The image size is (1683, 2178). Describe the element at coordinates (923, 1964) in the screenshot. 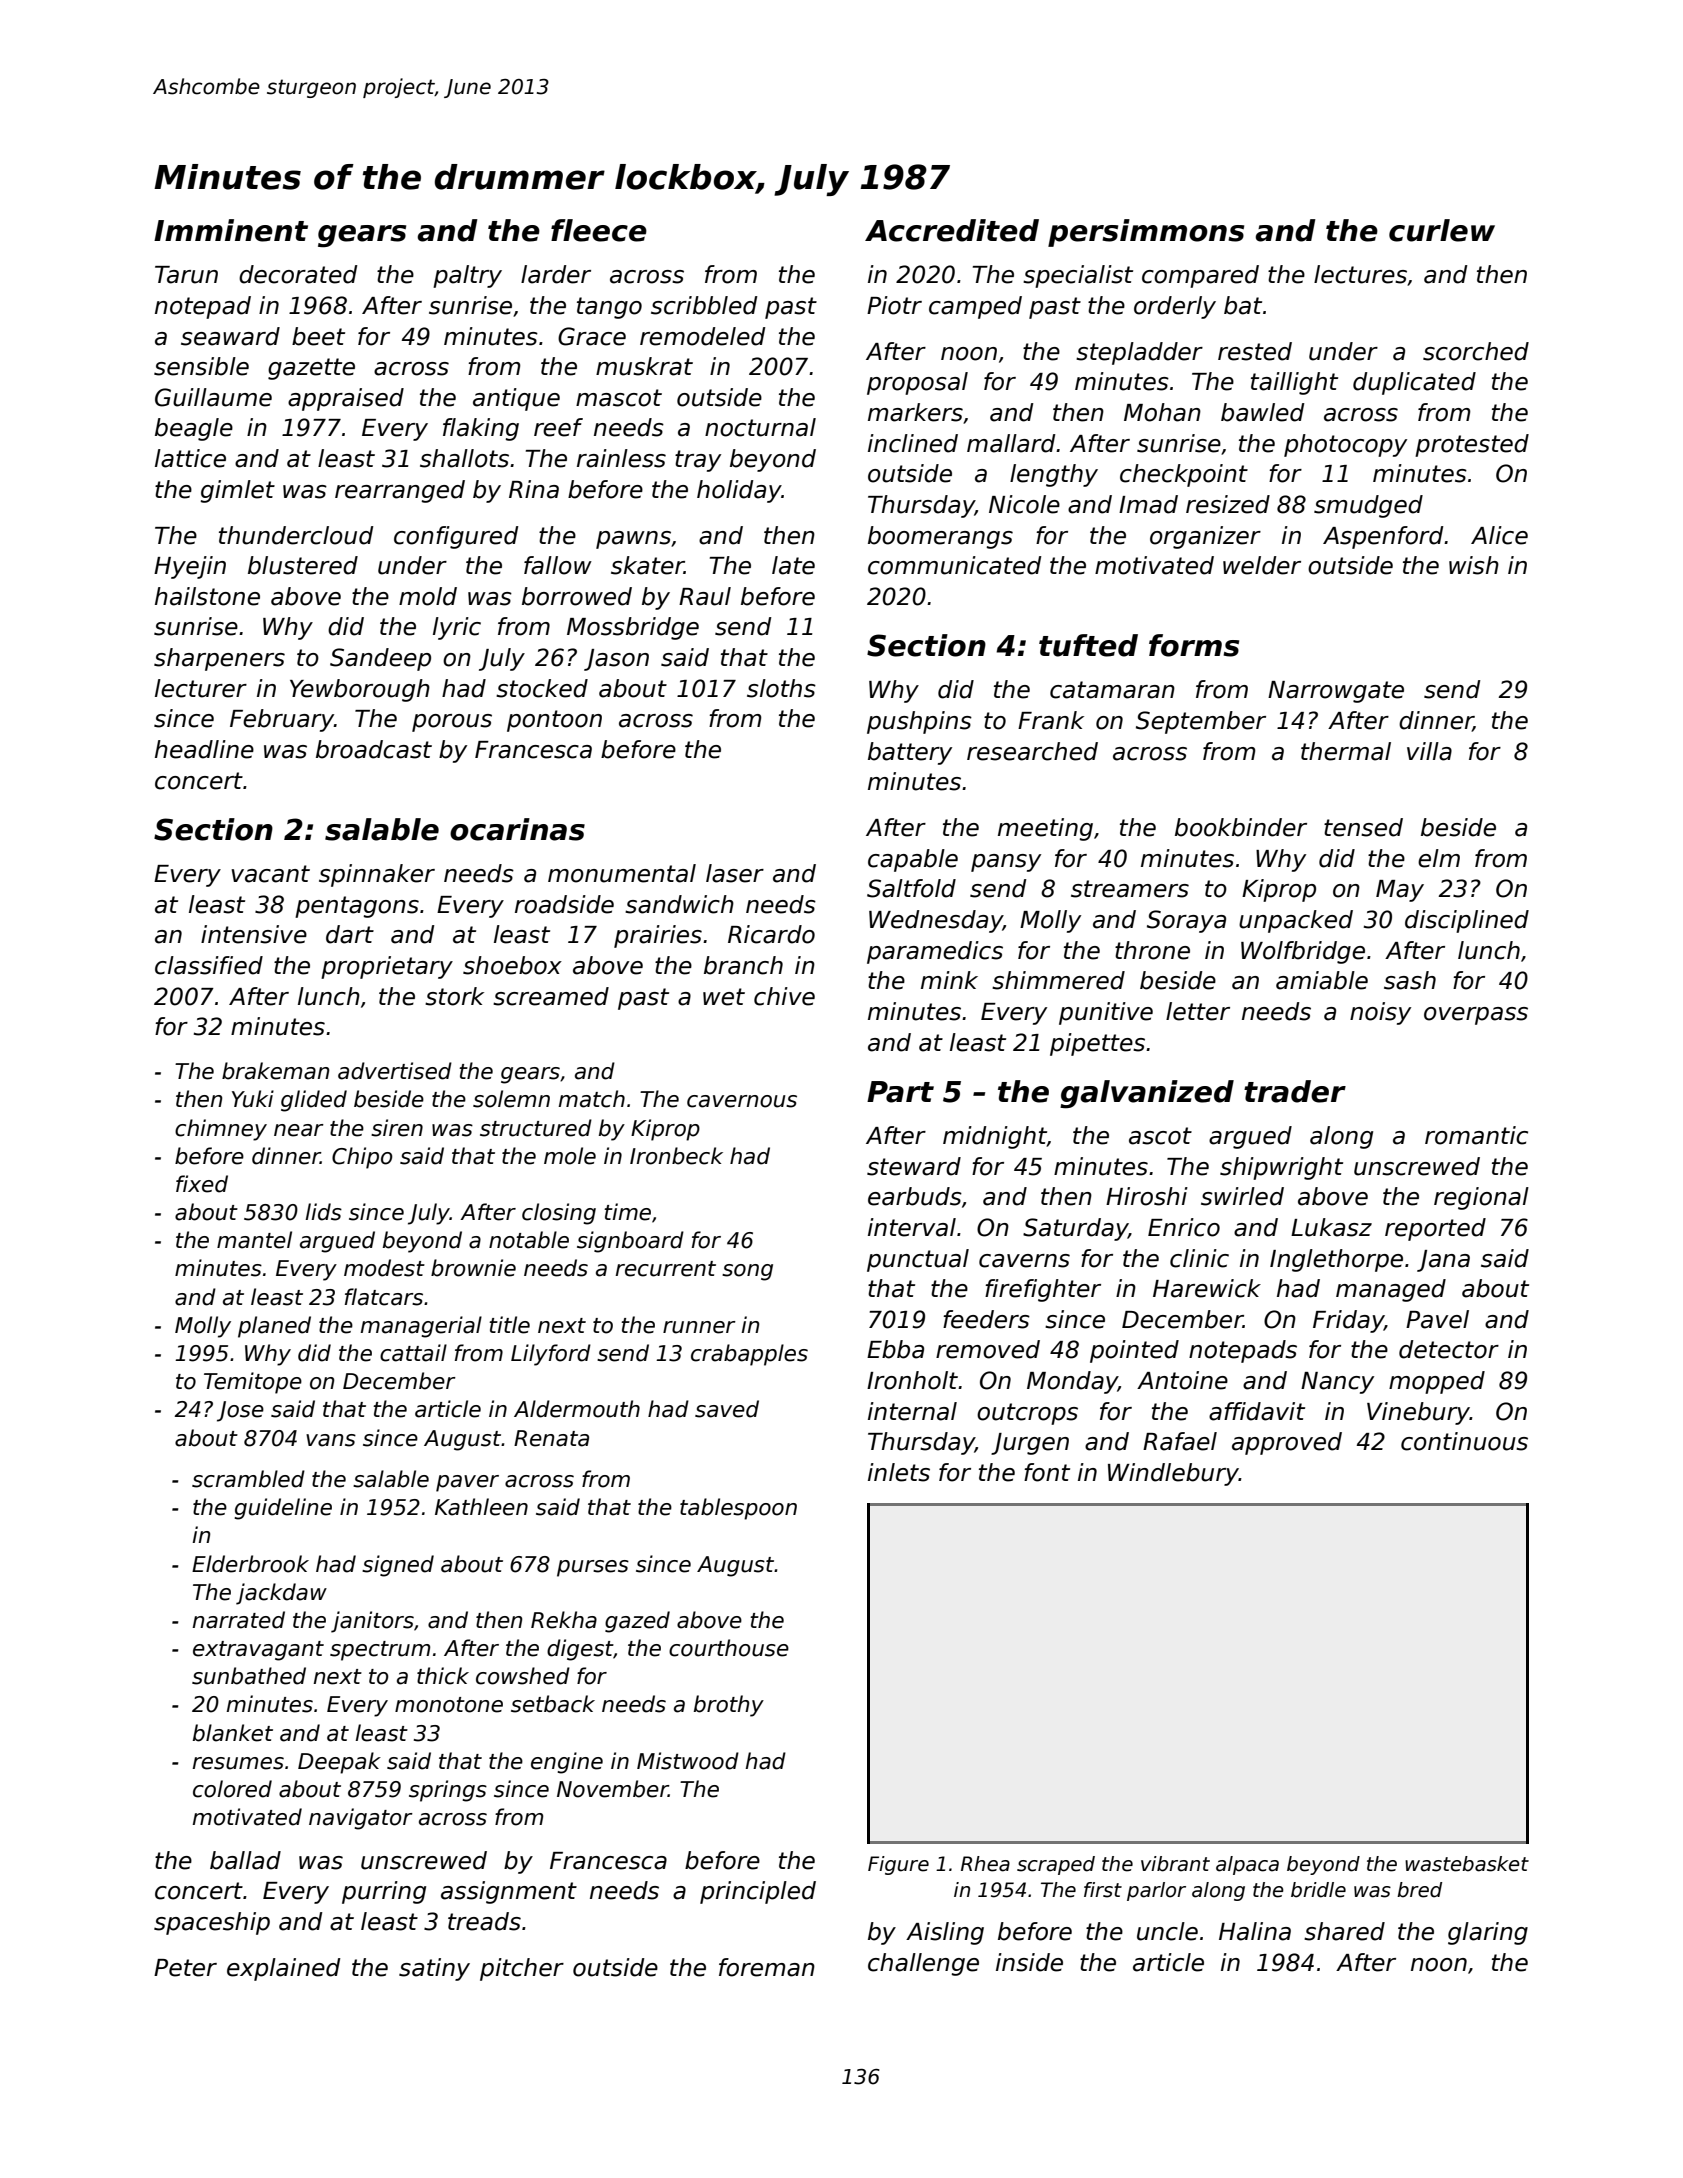

I see `challenge` at that location.
